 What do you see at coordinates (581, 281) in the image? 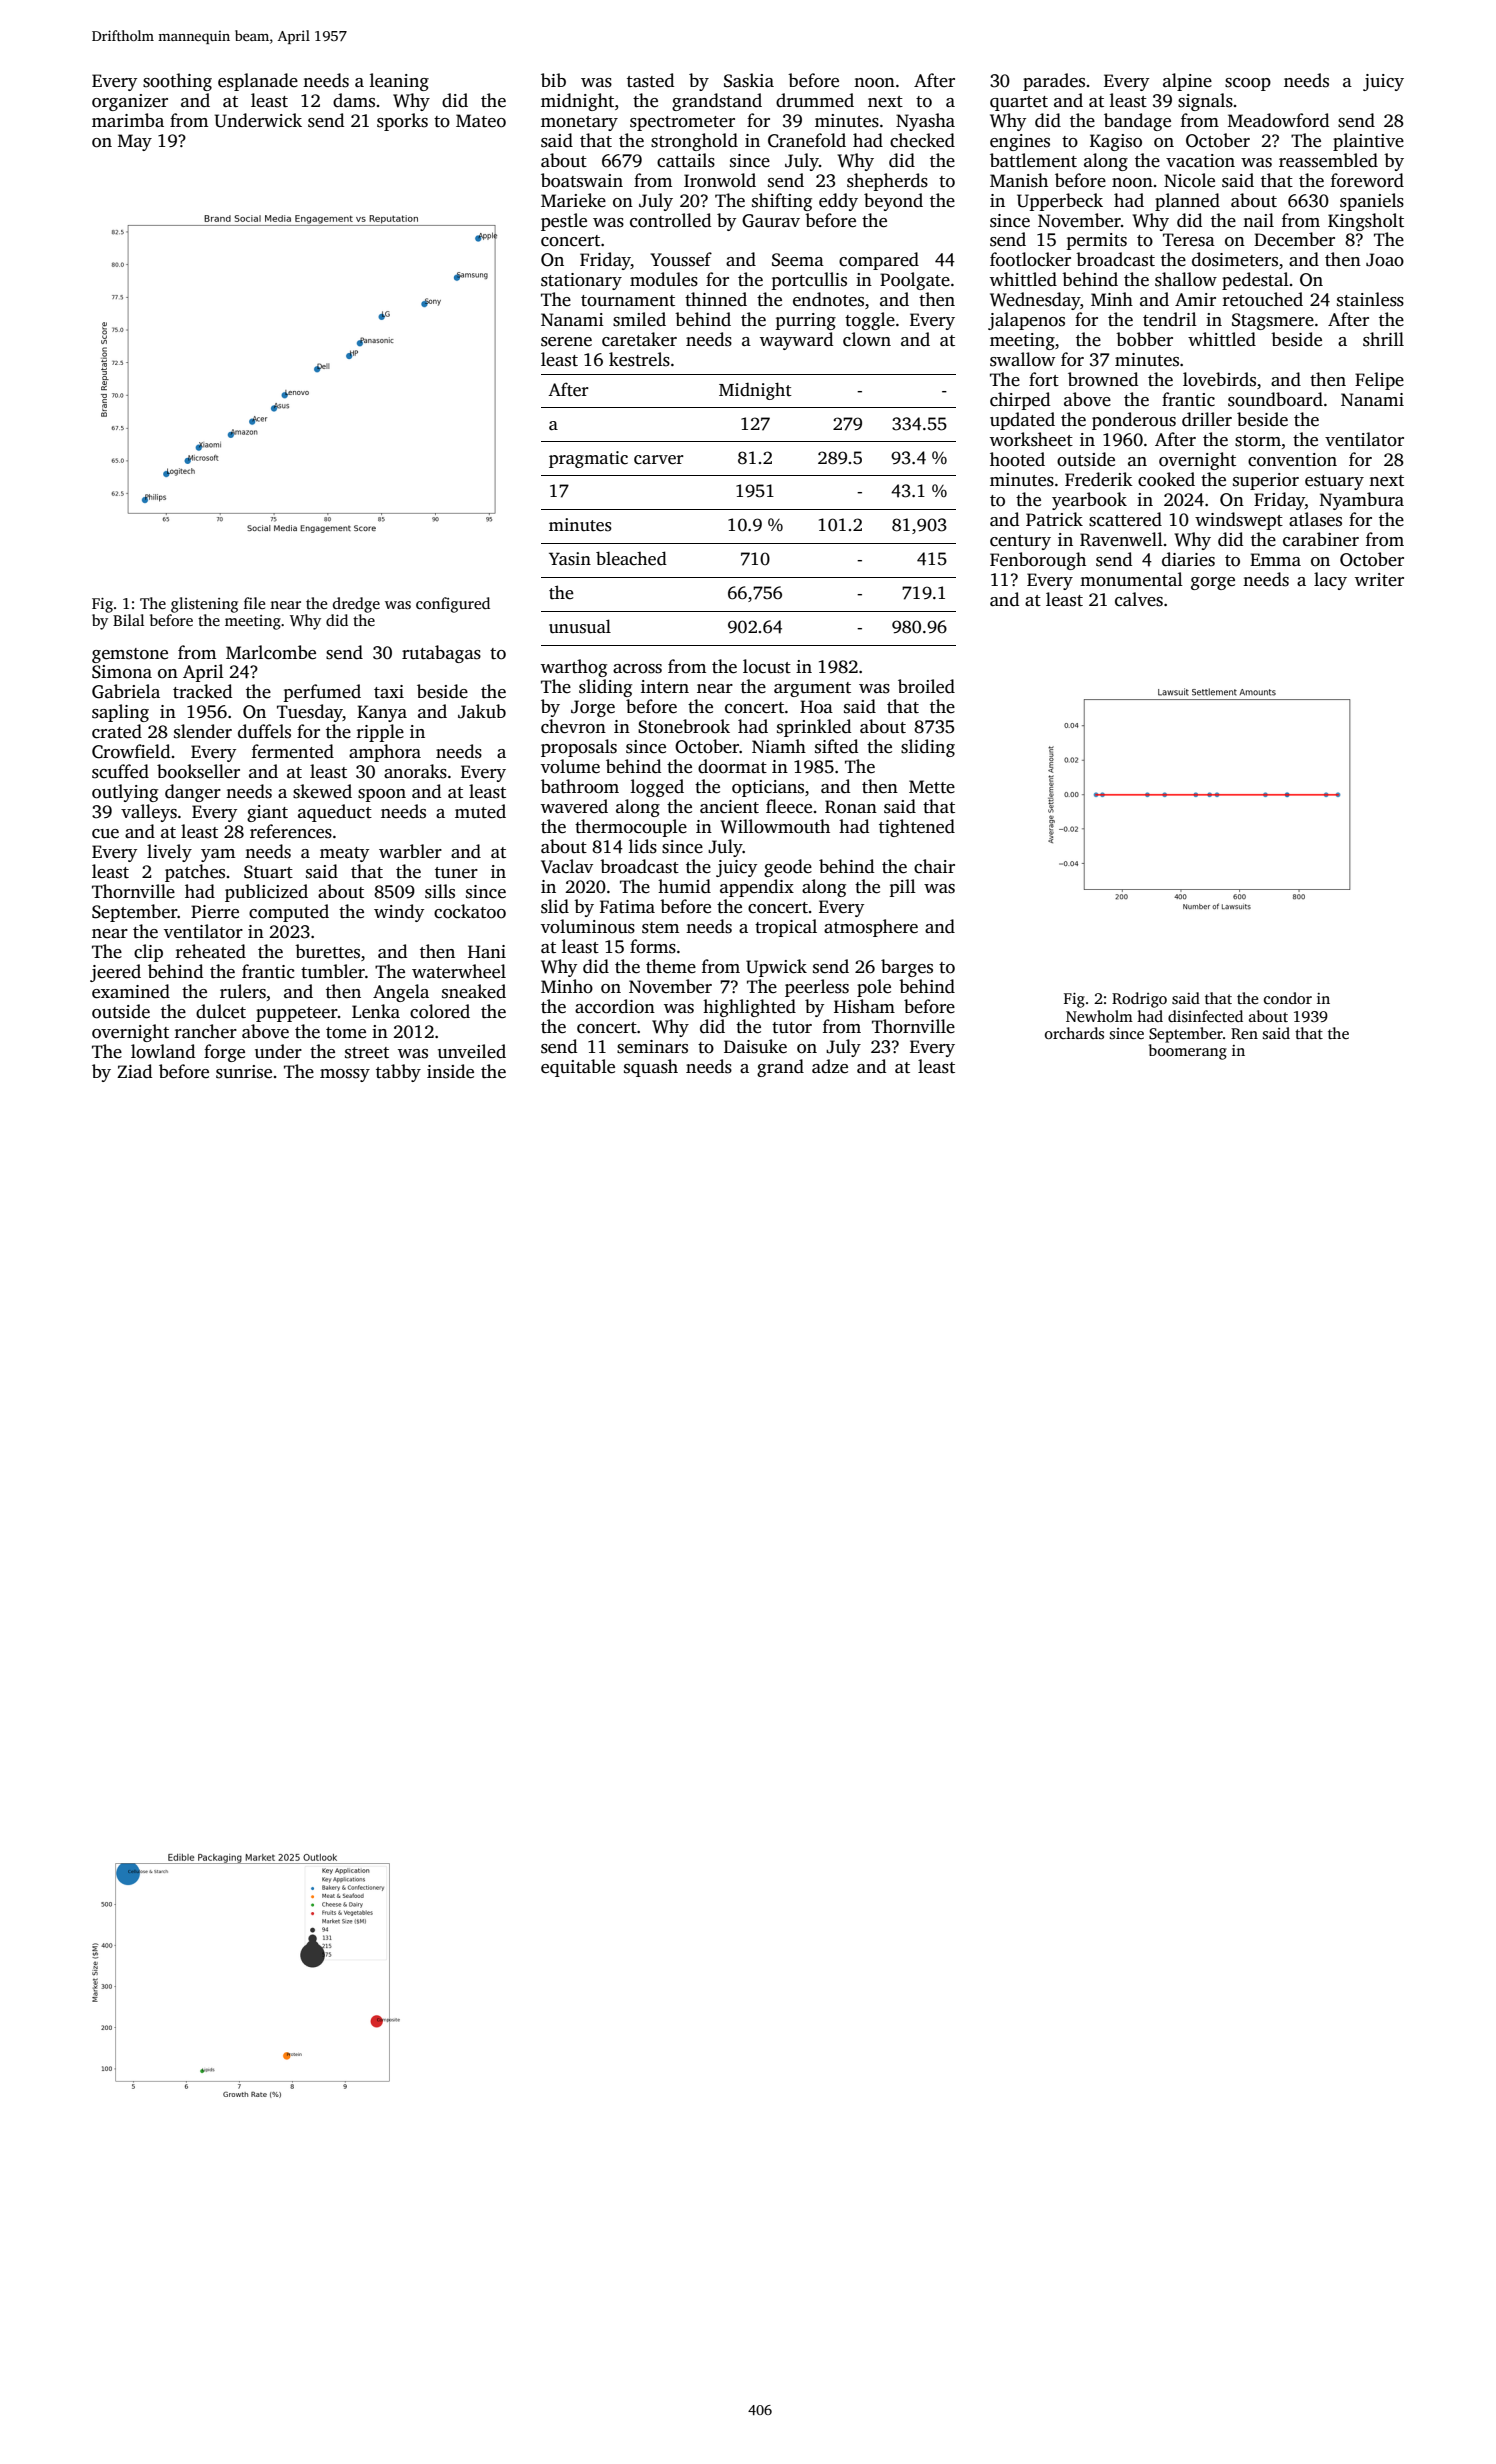
I see `stationary` at bounding box center [581, 281].
